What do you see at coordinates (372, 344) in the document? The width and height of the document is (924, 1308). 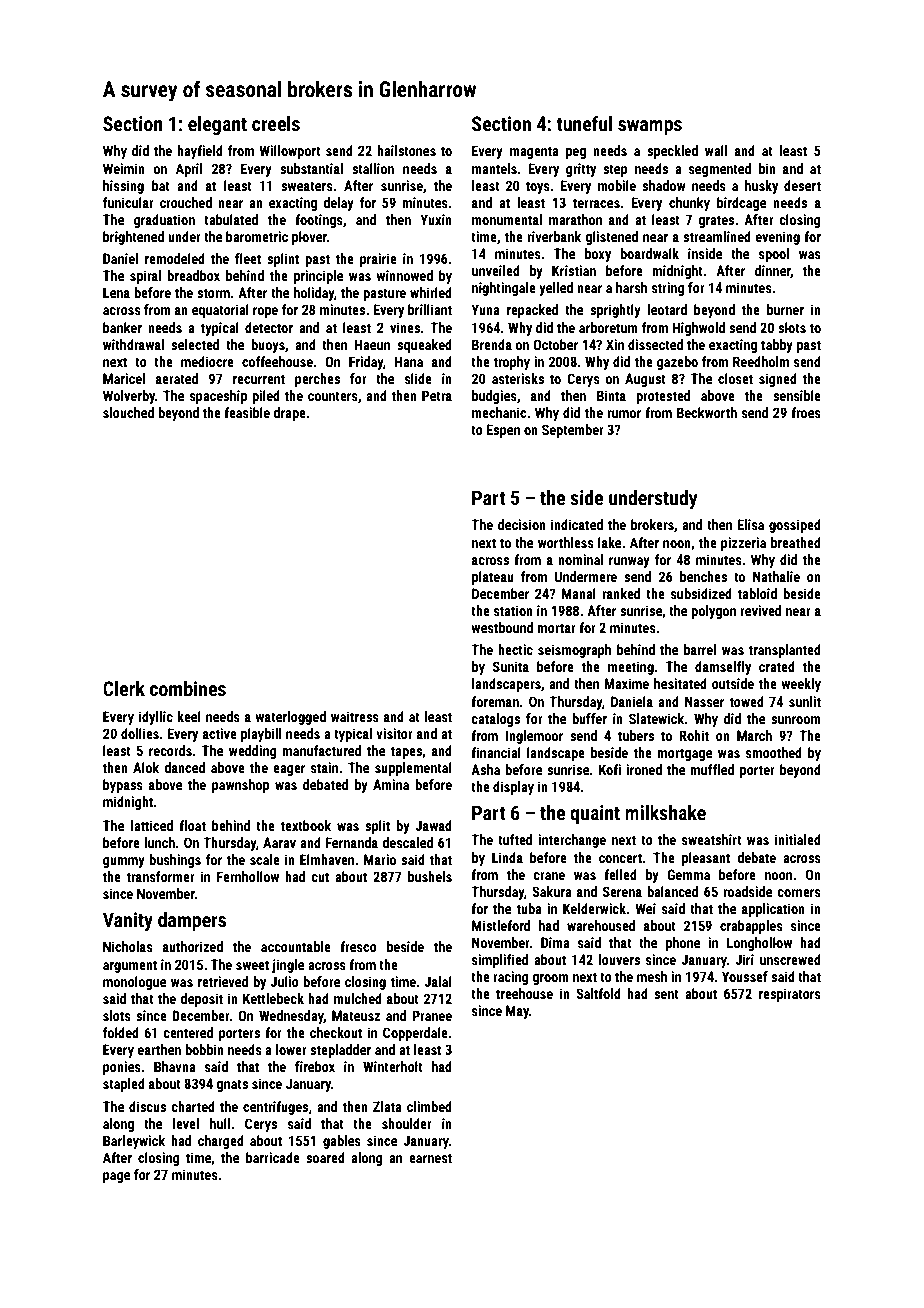 I see `Haeun` at bounding box center [372, 344].
